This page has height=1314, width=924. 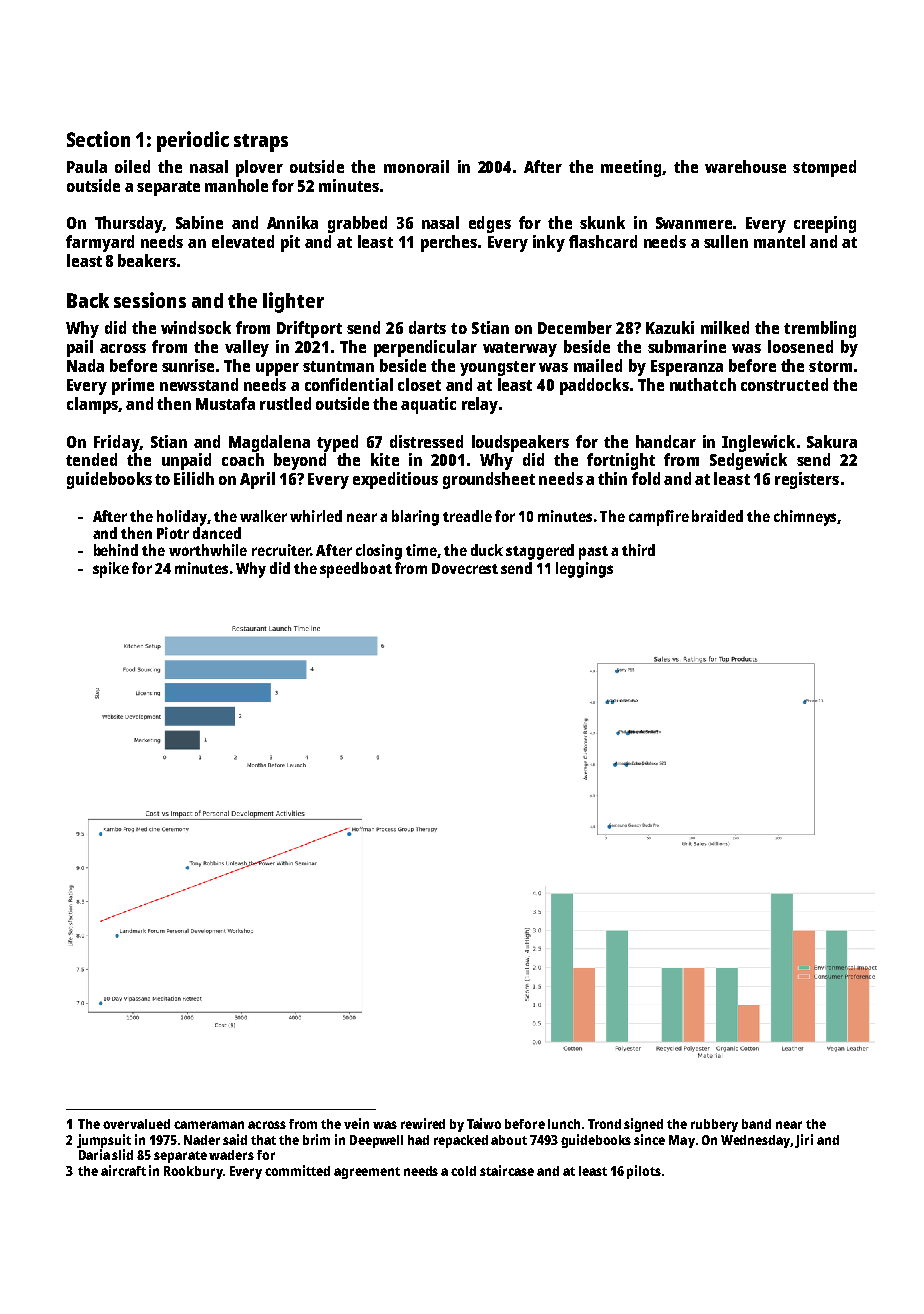 What do you see at coordinates (367, 1173) in the page?
I see `agreement` at bounding box center [367, 1173].
